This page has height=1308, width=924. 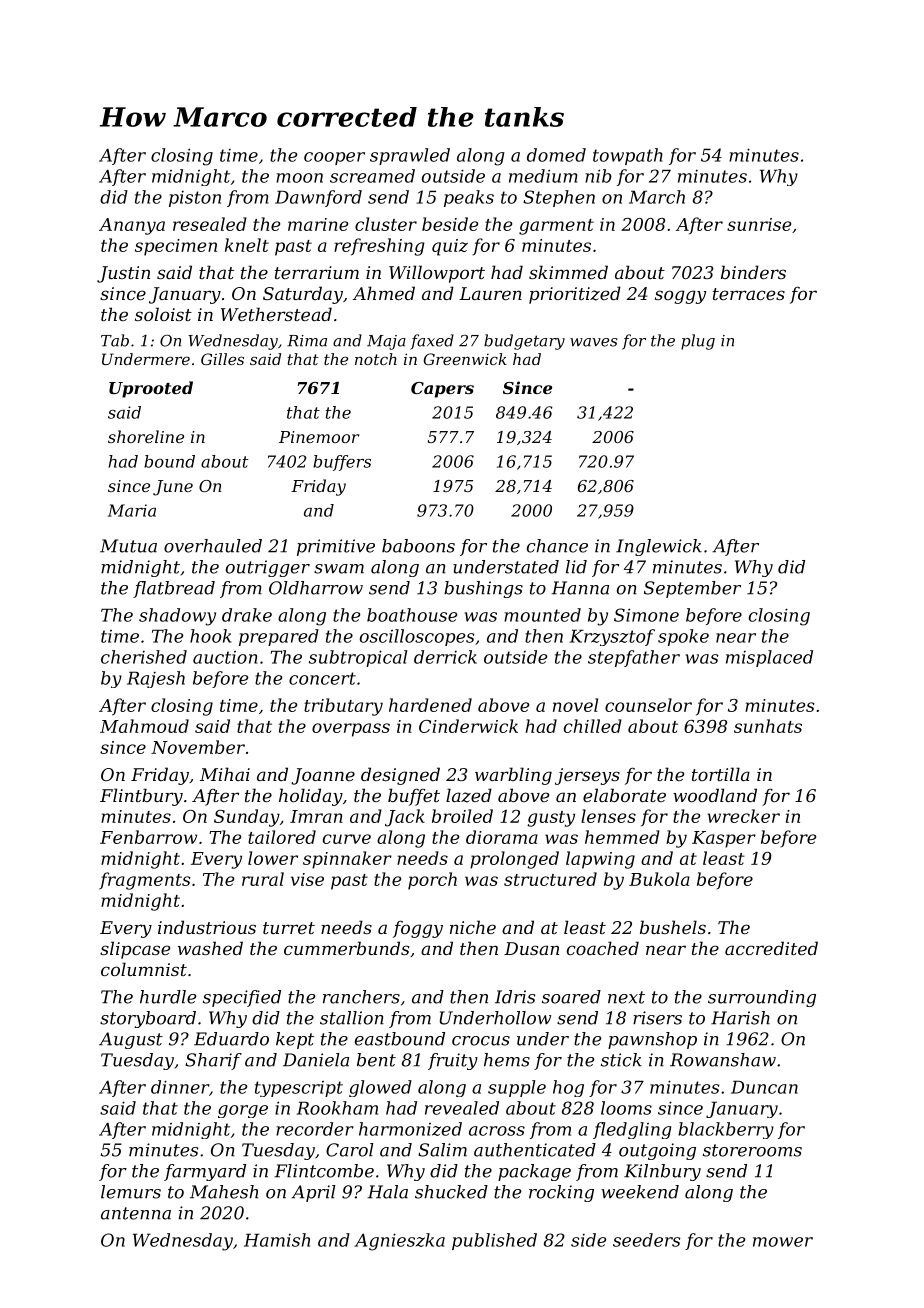 What do you see at coordinates (303, 295) in the page?
I see `Saturday` at bounding box center [303, 295].
